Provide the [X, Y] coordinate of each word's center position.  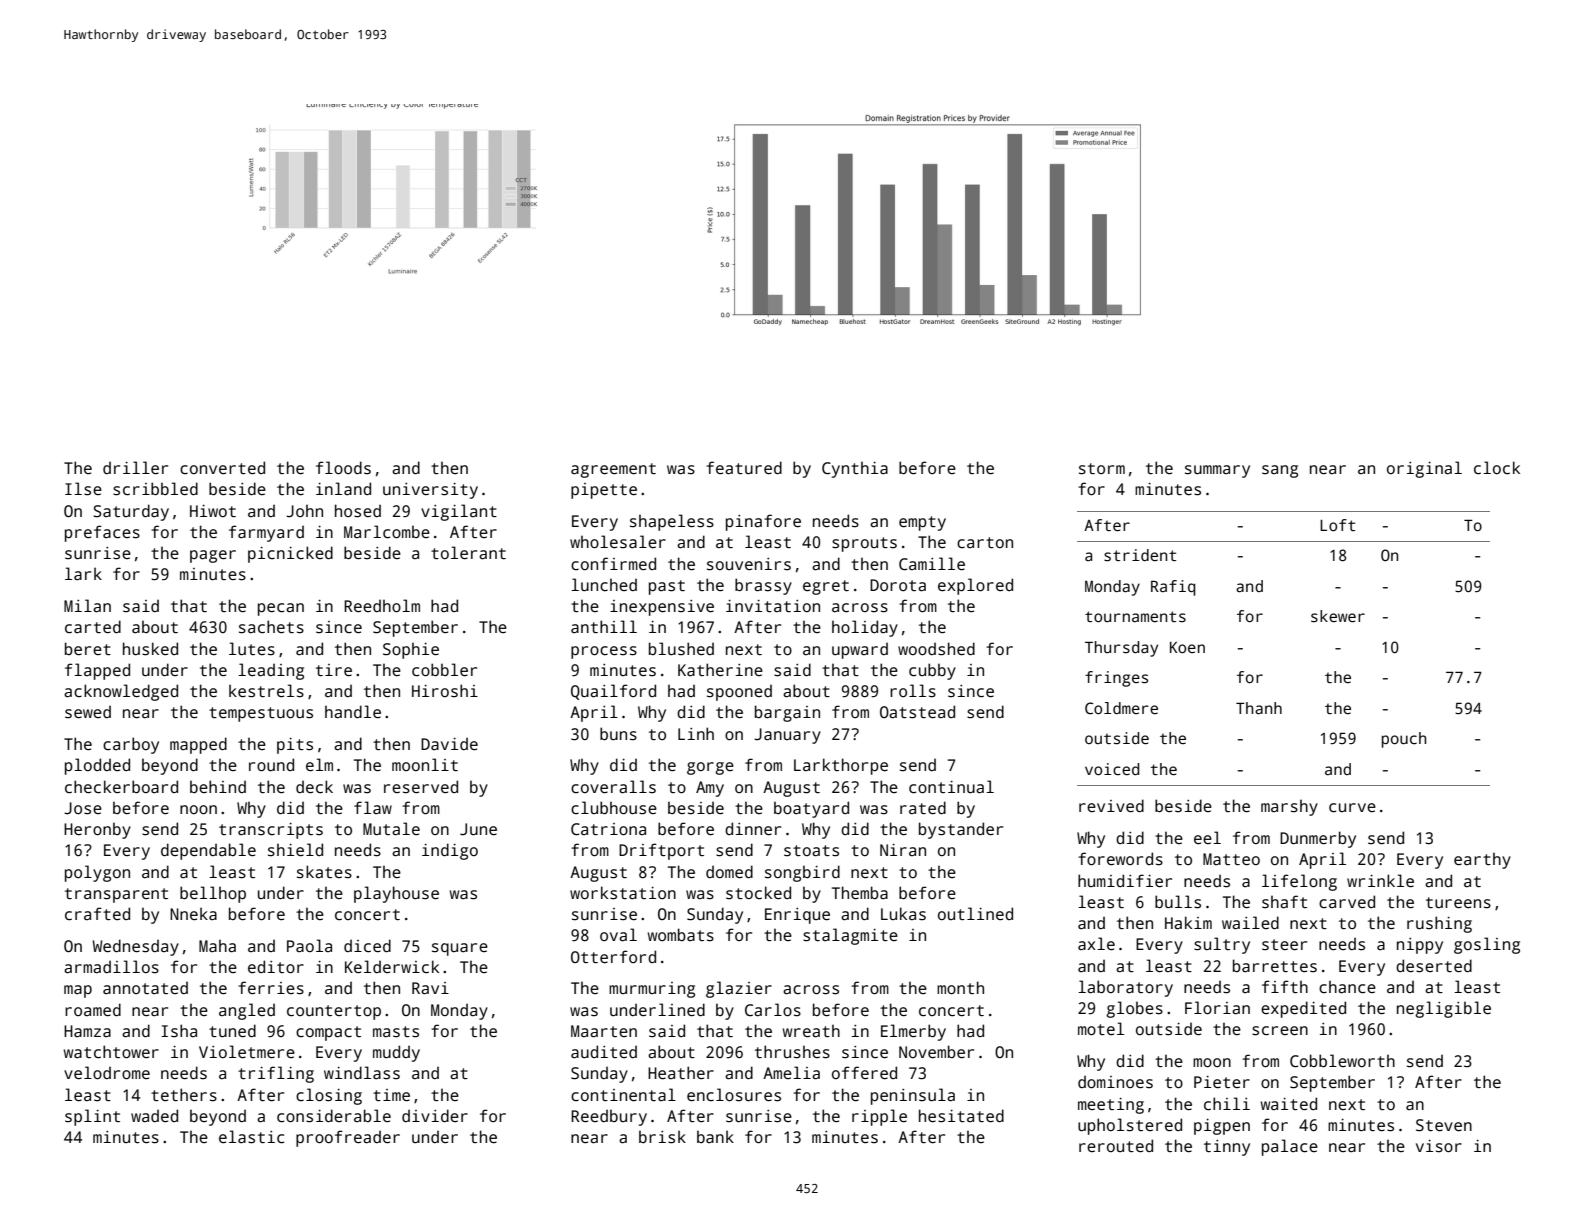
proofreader [348, 1138]
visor [1439, 1146]
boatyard [811, 809]
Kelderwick [392, 967]
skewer [1338, 616]
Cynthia [855, 469]
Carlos [773, 1010]
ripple [879, 1117]
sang [1280, 471]
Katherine [720, 670]
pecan [281, 609]
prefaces [102, 533]
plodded [97, 766]
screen [1280, 1031]
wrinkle [1380, 881]
